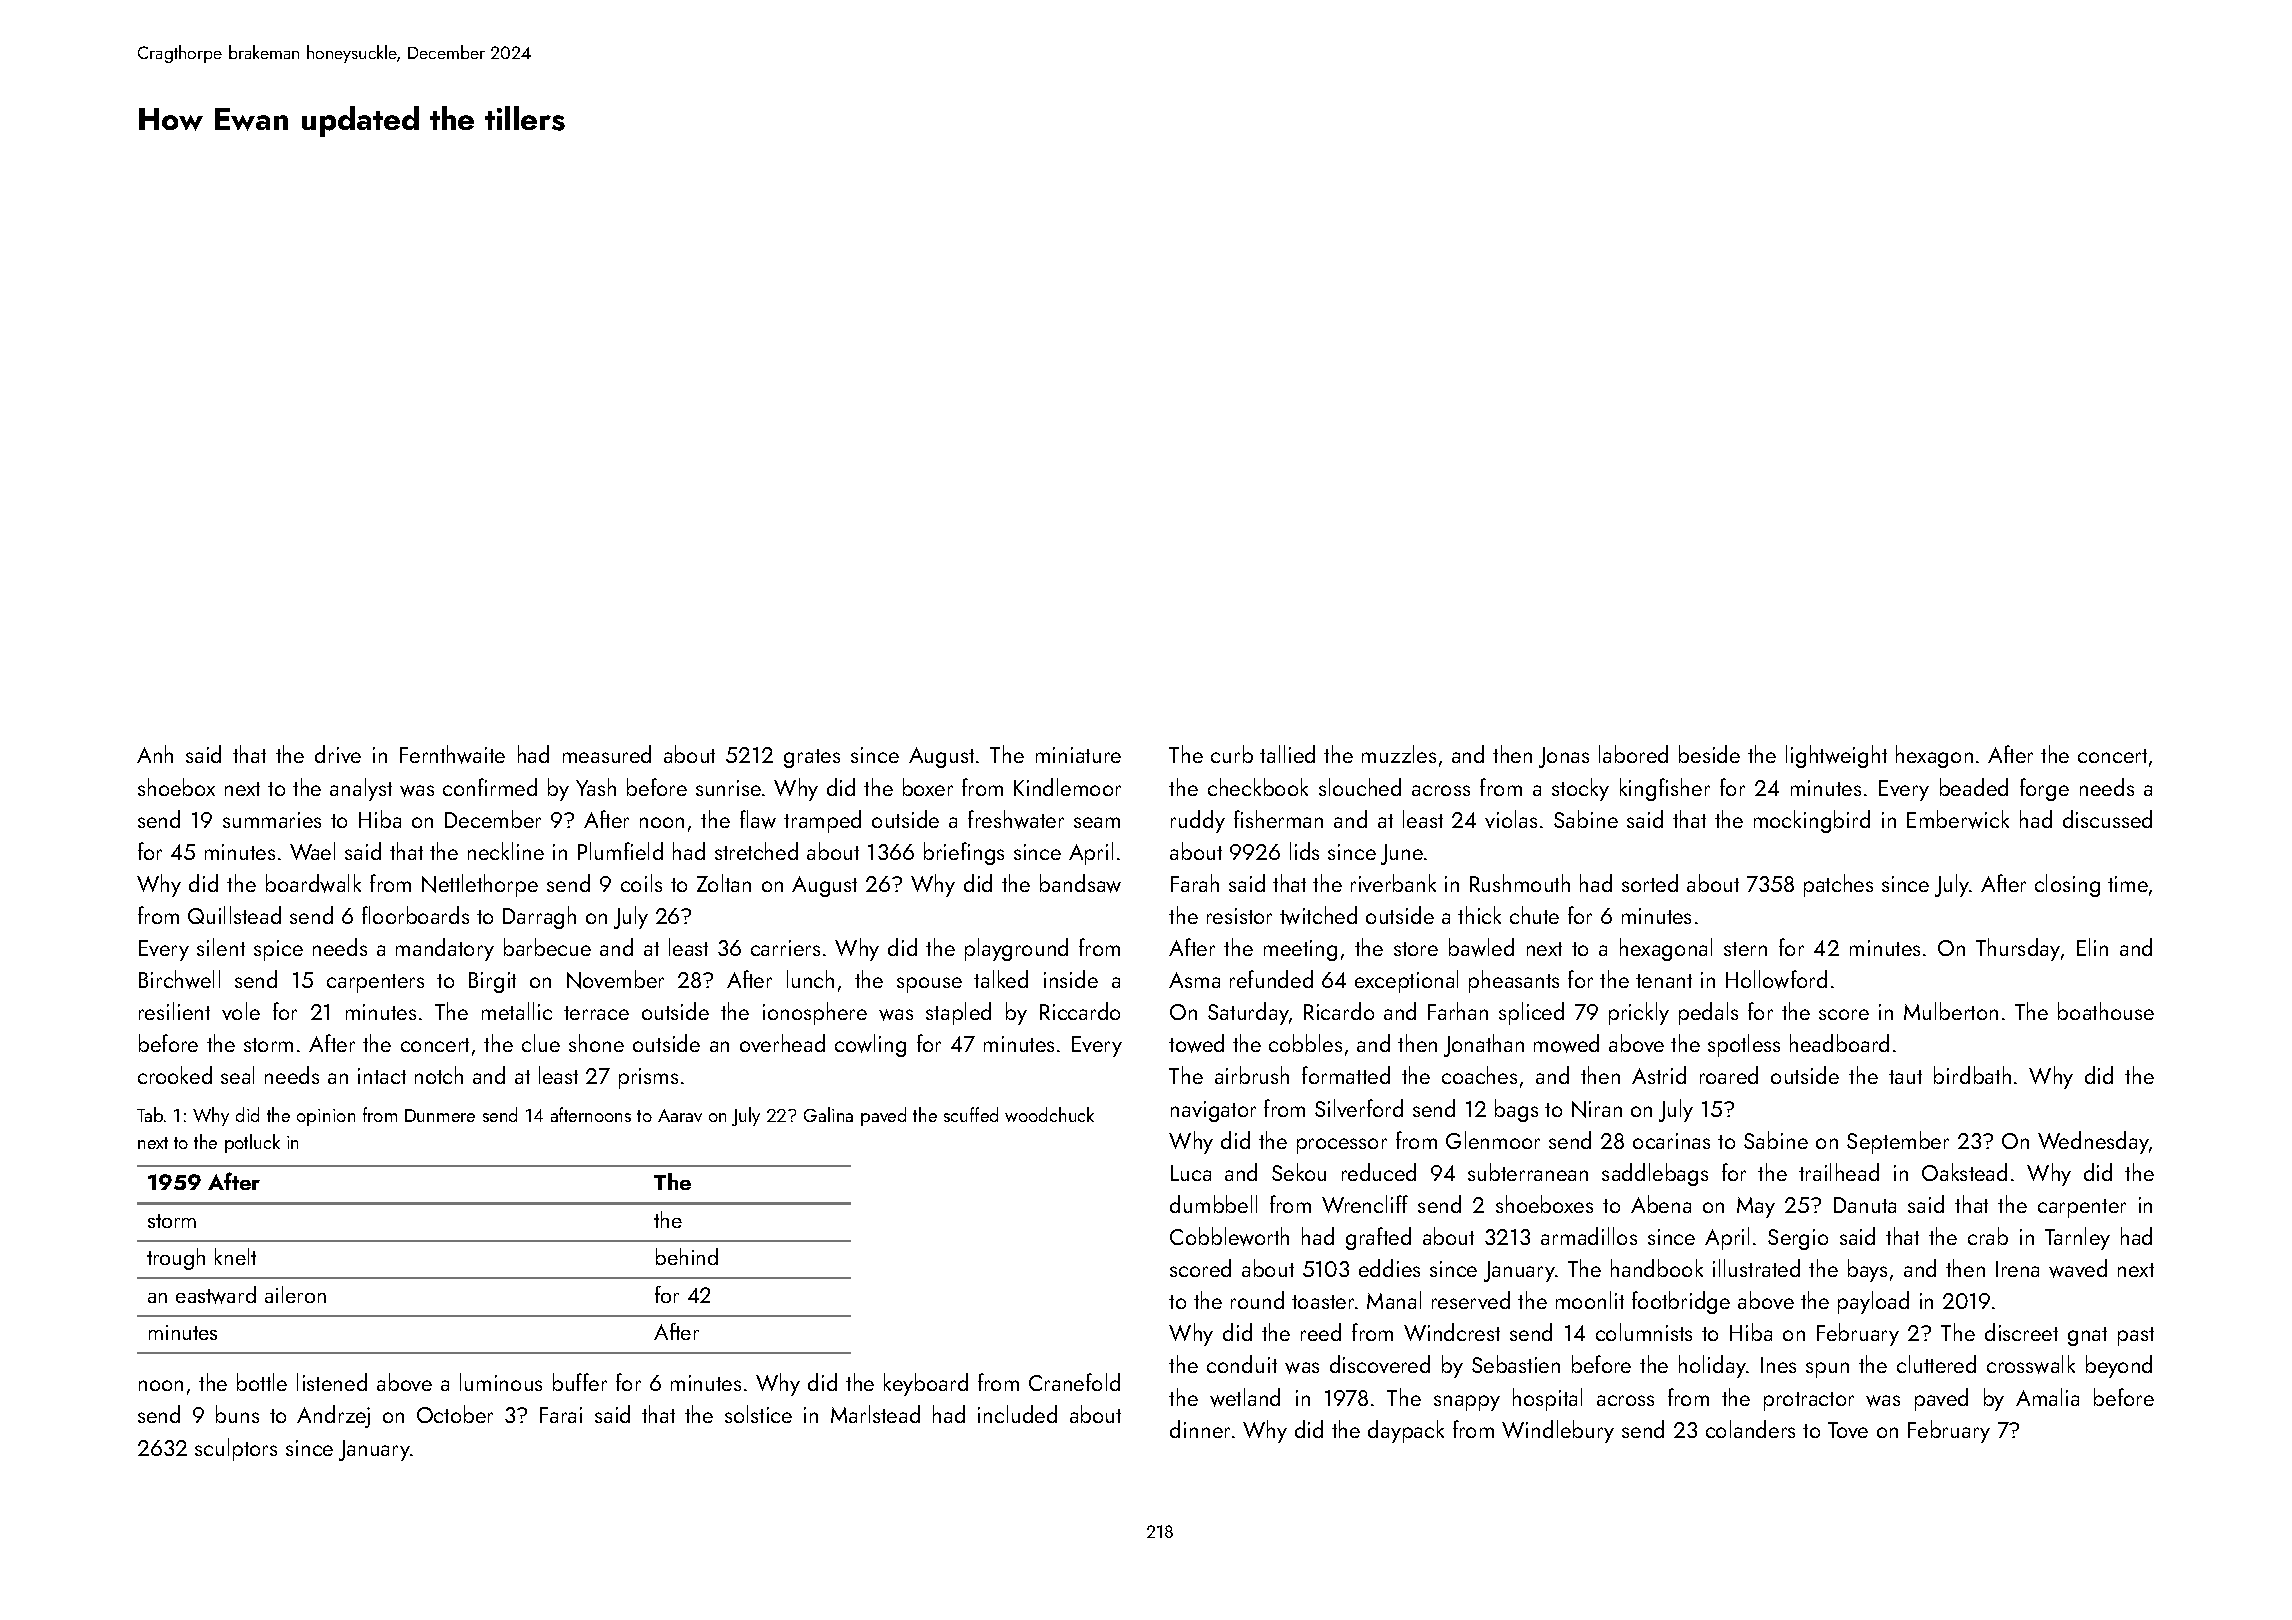 This image has height=1620, width=2292. Describe the element at coordinates (687, 1256) in the image. I see `behind` at that location.
